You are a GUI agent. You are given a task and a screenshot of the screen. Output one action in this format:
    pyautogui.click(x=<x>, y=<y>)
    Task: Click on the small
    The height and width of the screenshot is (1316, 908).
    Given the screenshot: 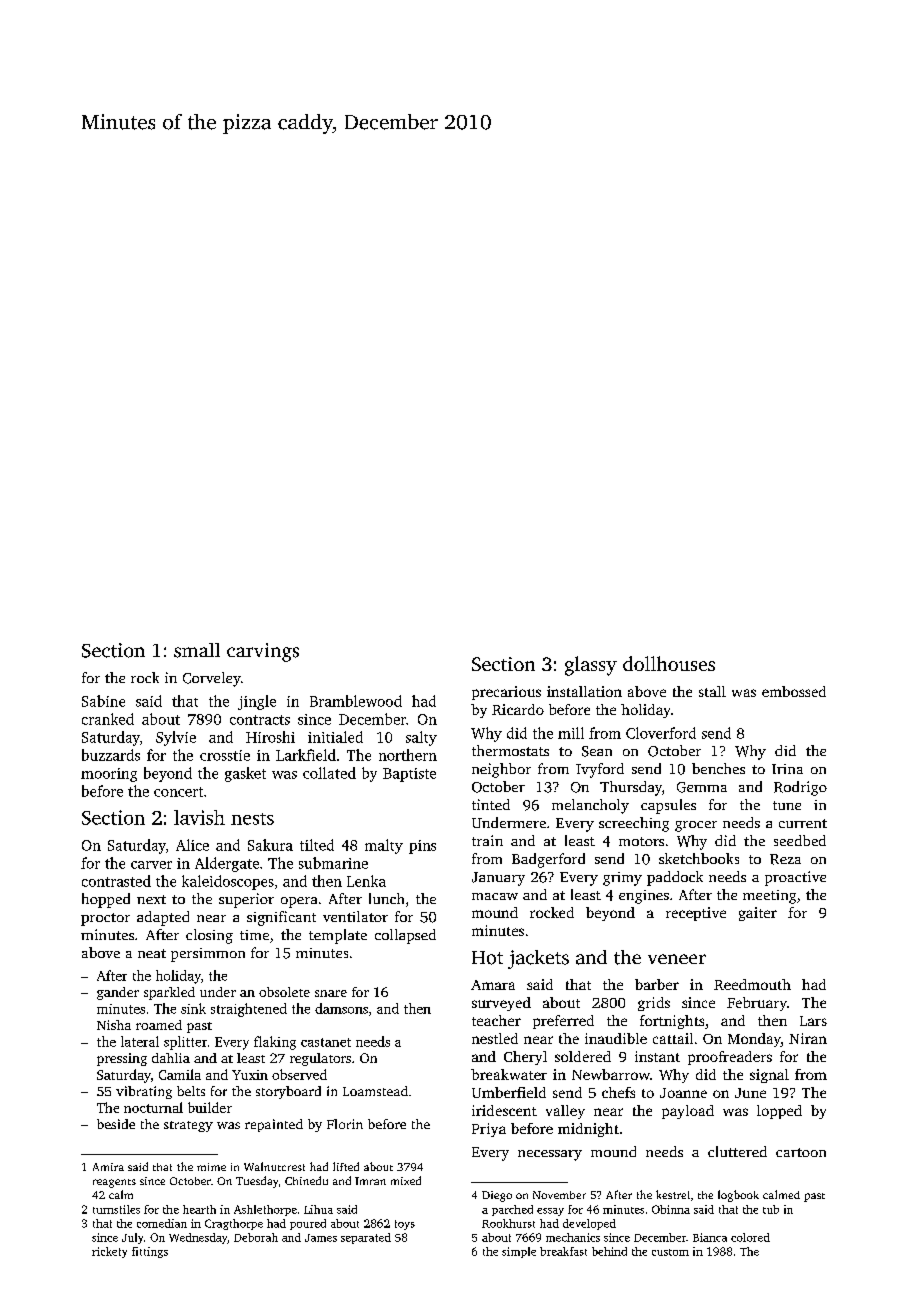 What is the action you would take?
    pyautogui.click(x=197, y=650)
